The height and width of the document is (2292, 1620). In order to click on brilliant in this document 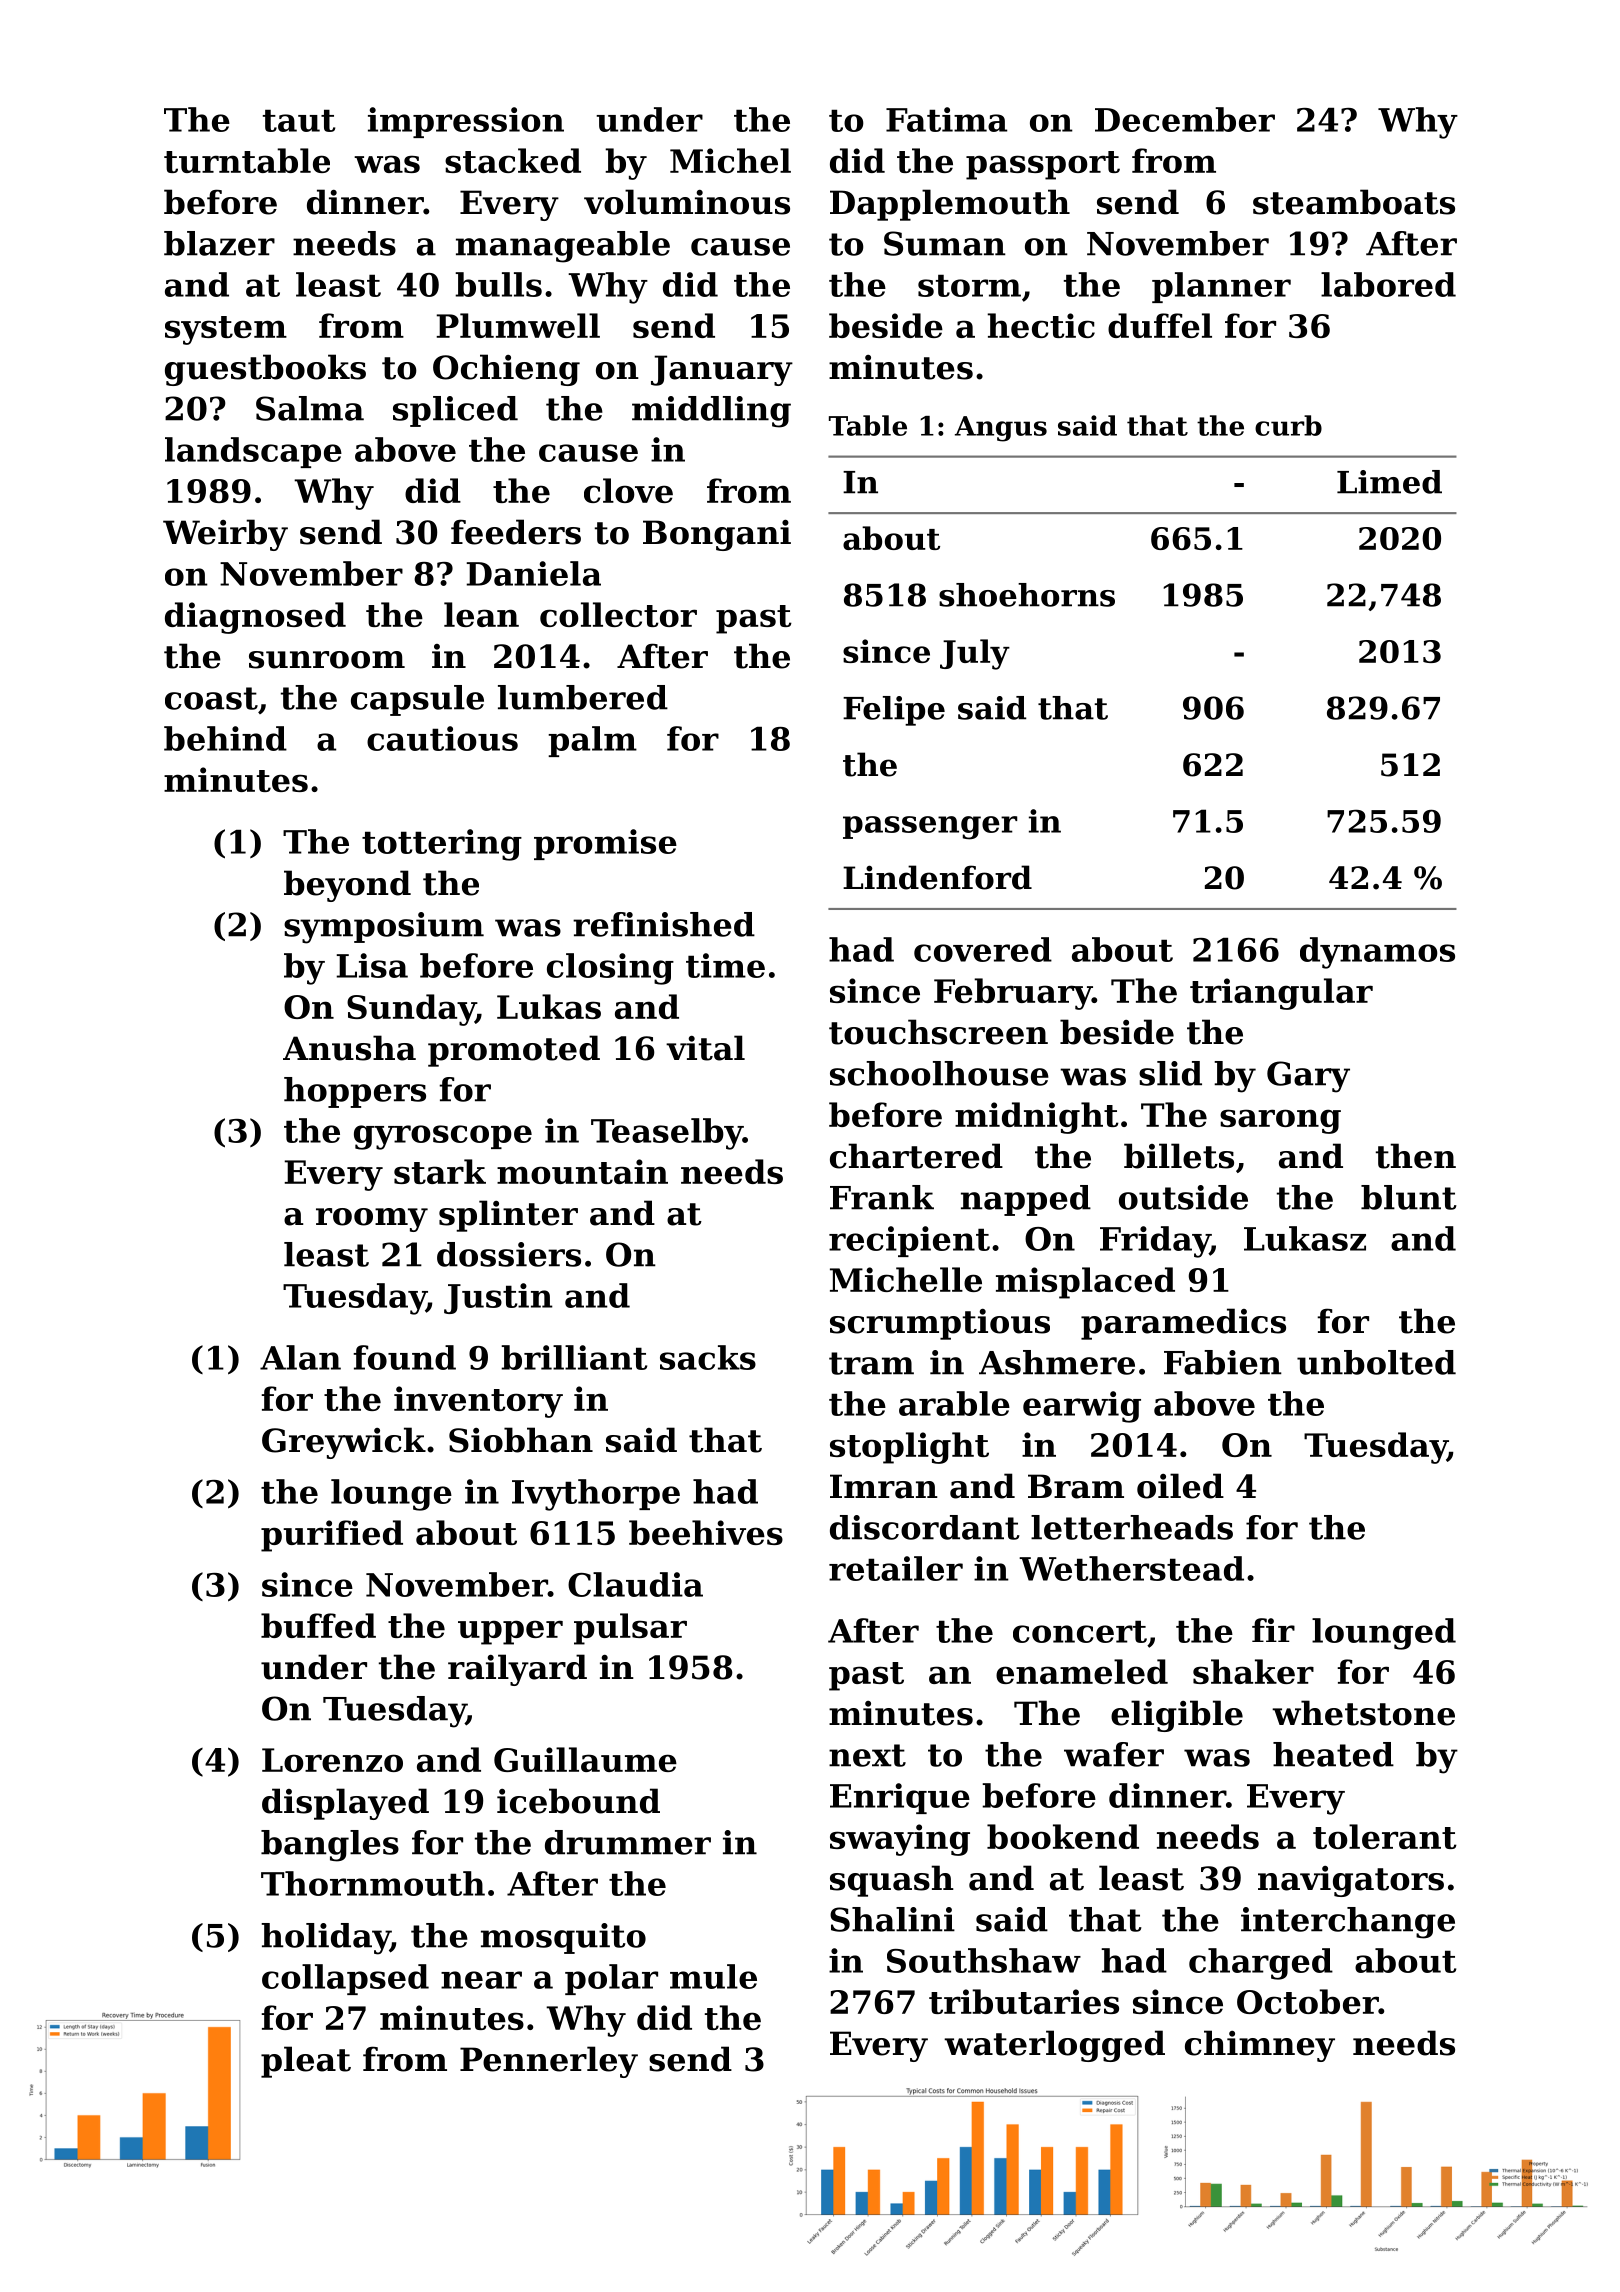, I will do `click(574, 1357)`.
